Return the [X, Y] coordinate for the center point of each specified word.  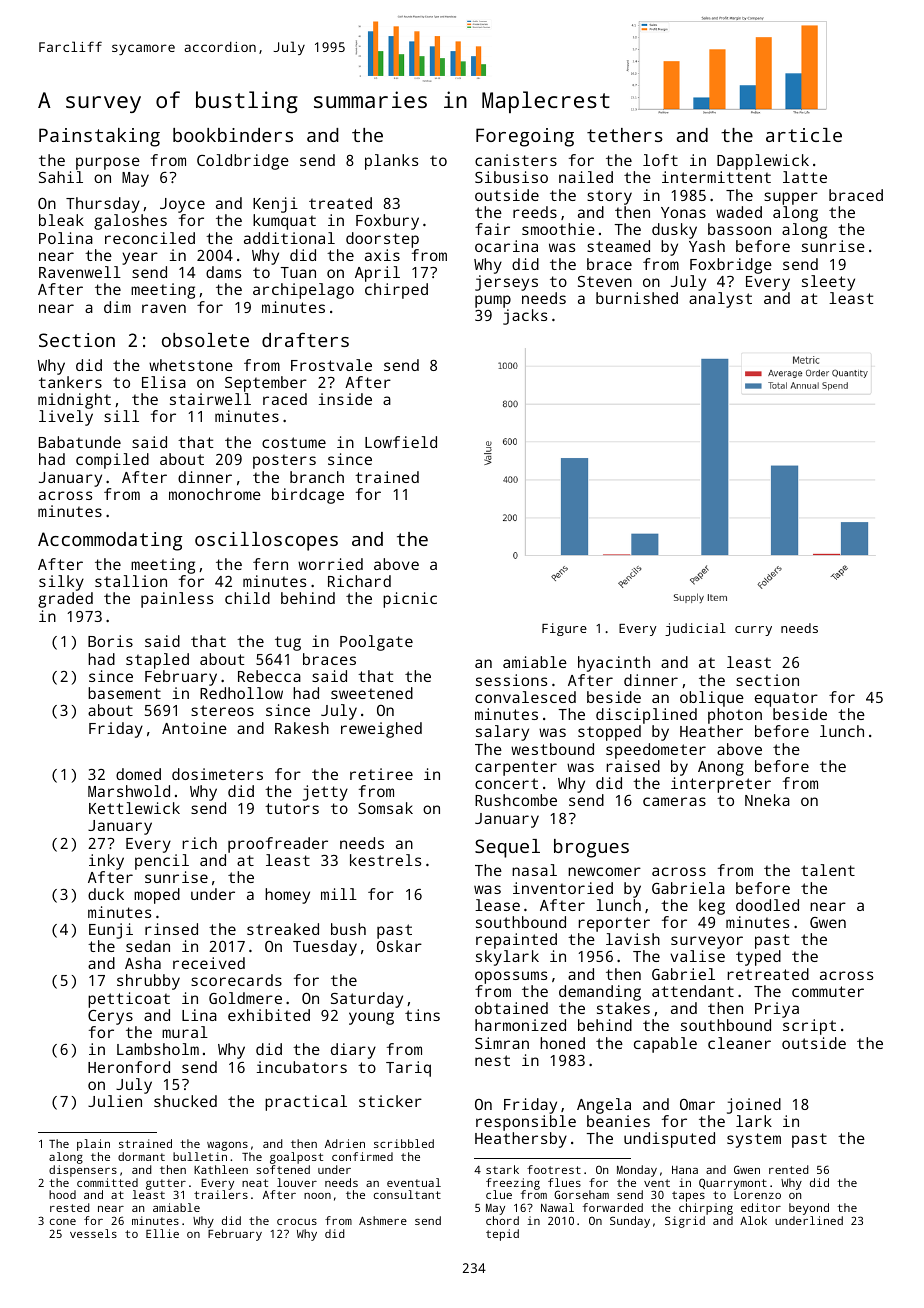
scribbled [404, 1143]
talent [828, 870]
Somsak [385, 808]
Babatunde [80, 442]
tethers [625, 135]
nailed [586, 177]
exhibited [269, 1015]
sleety [828, 283]
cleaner [739, 1043]
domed [138, 774]
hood [62, 1194]
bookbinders [233, 135]
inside [345, 399]
